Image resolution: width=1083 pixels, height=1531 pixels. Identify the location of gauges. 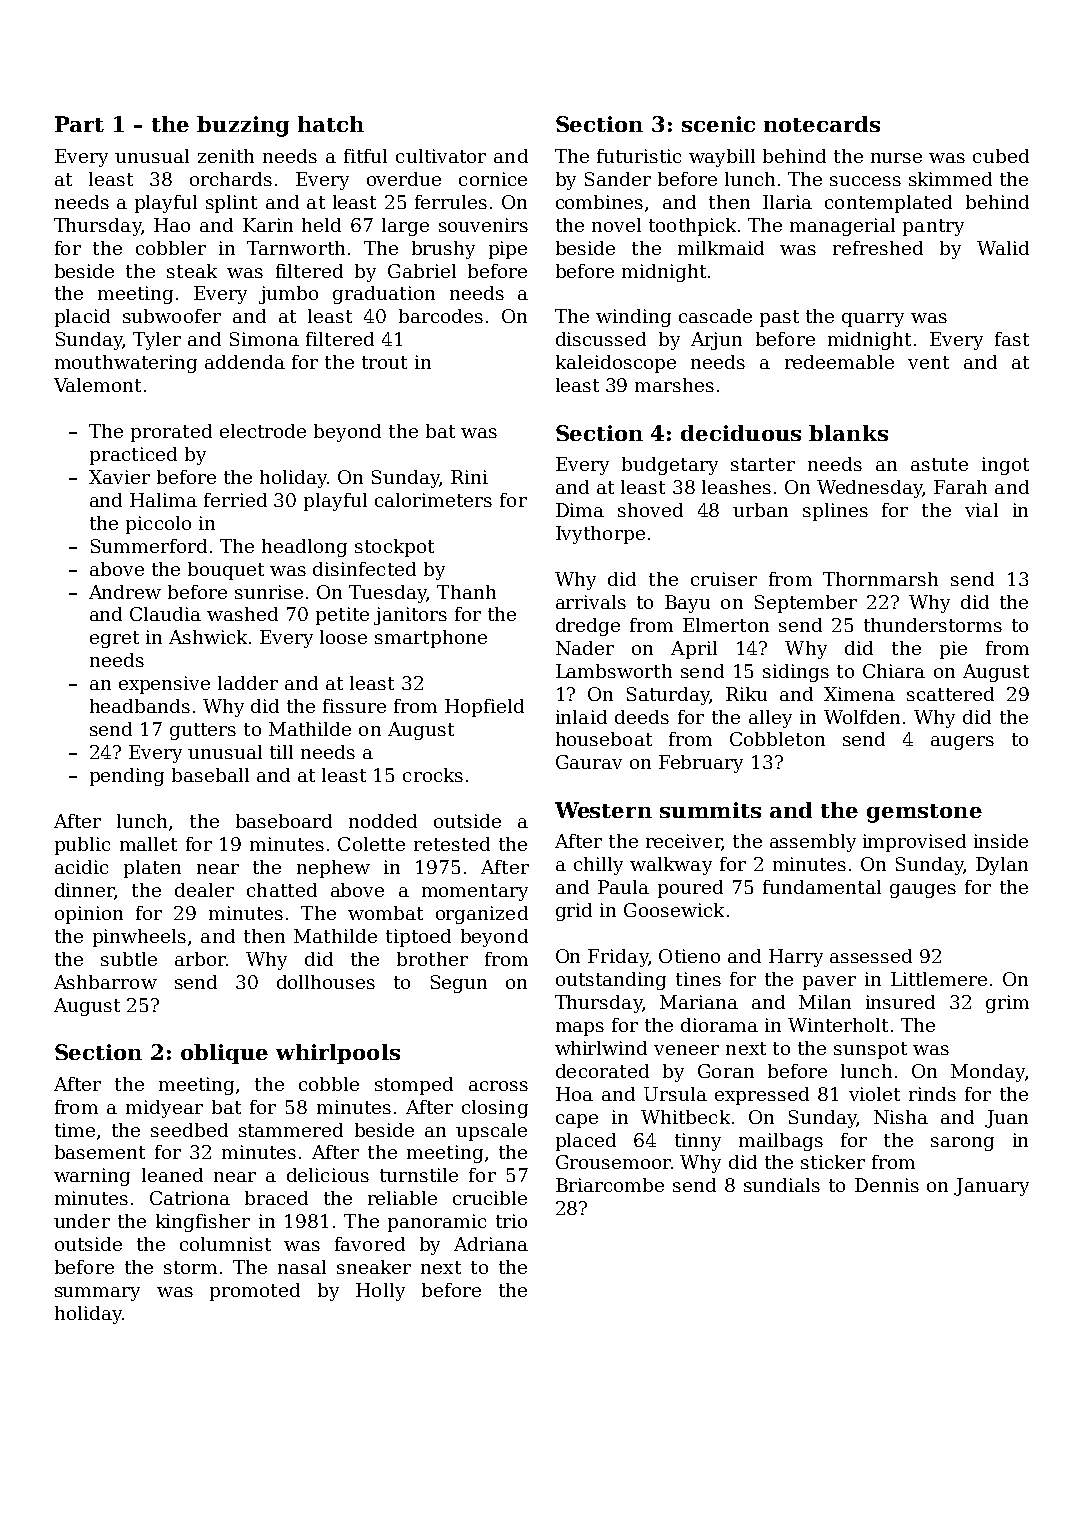
(923, 891).
